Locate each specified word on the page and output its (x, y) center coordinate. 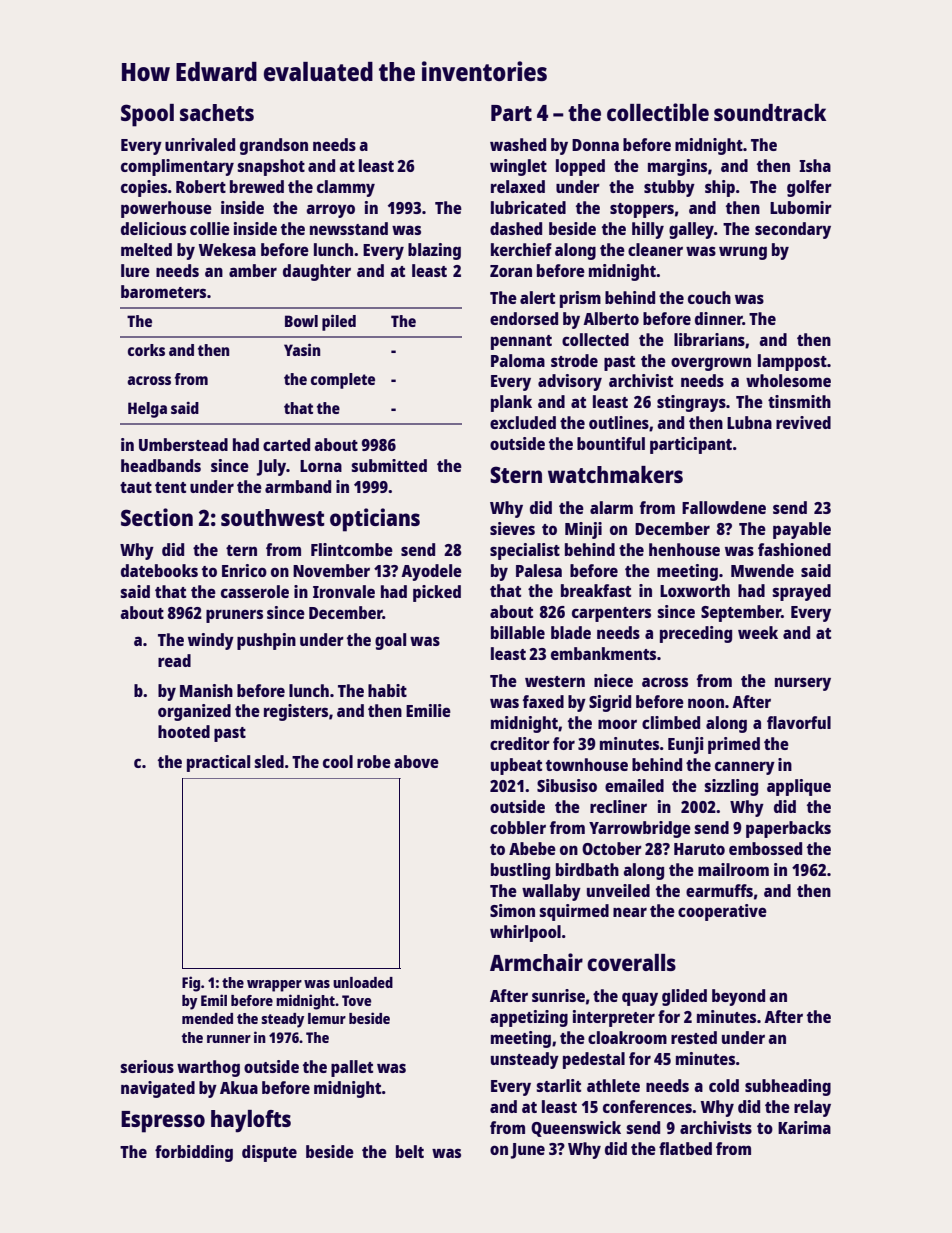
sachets (217, 112)
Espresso (163, 1122)
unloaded (363, 982)
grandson (274, 146)
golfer (809, 188)
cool (338, 761)
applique (799, 787)
